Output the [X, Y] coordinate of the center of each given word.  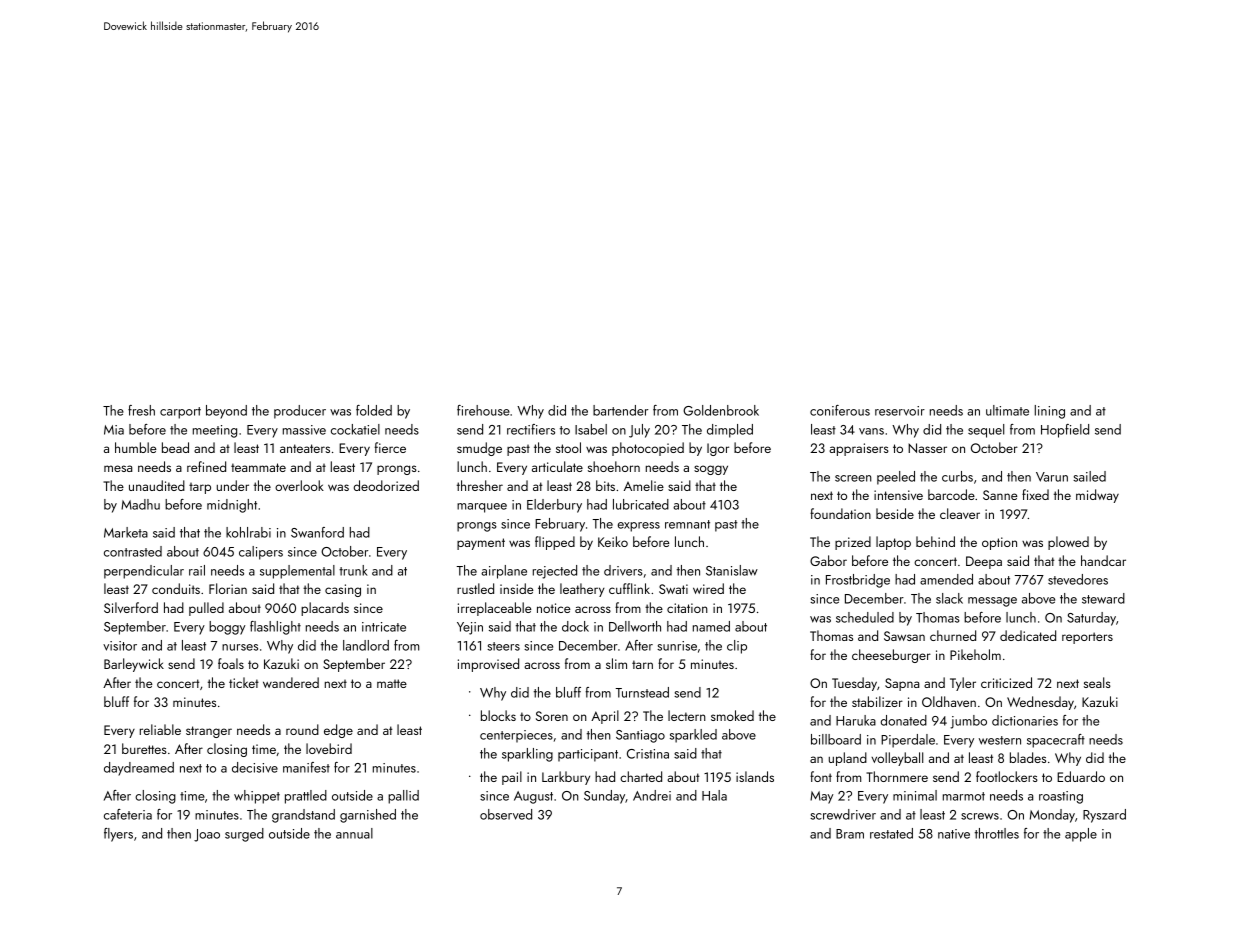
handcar [1103, 560]
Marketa [126, 532]
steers [503, 646]
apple [1081, 835]
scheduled [865, 617]
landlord [366, 645]
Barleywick [134, 665]
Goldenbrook [721, 410]
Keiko [613, 541]
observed [506, 814]
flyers [118, 835]
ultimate [1007, 410]
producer [300, 412]
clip [737, 647]
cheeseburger [891, 656]
